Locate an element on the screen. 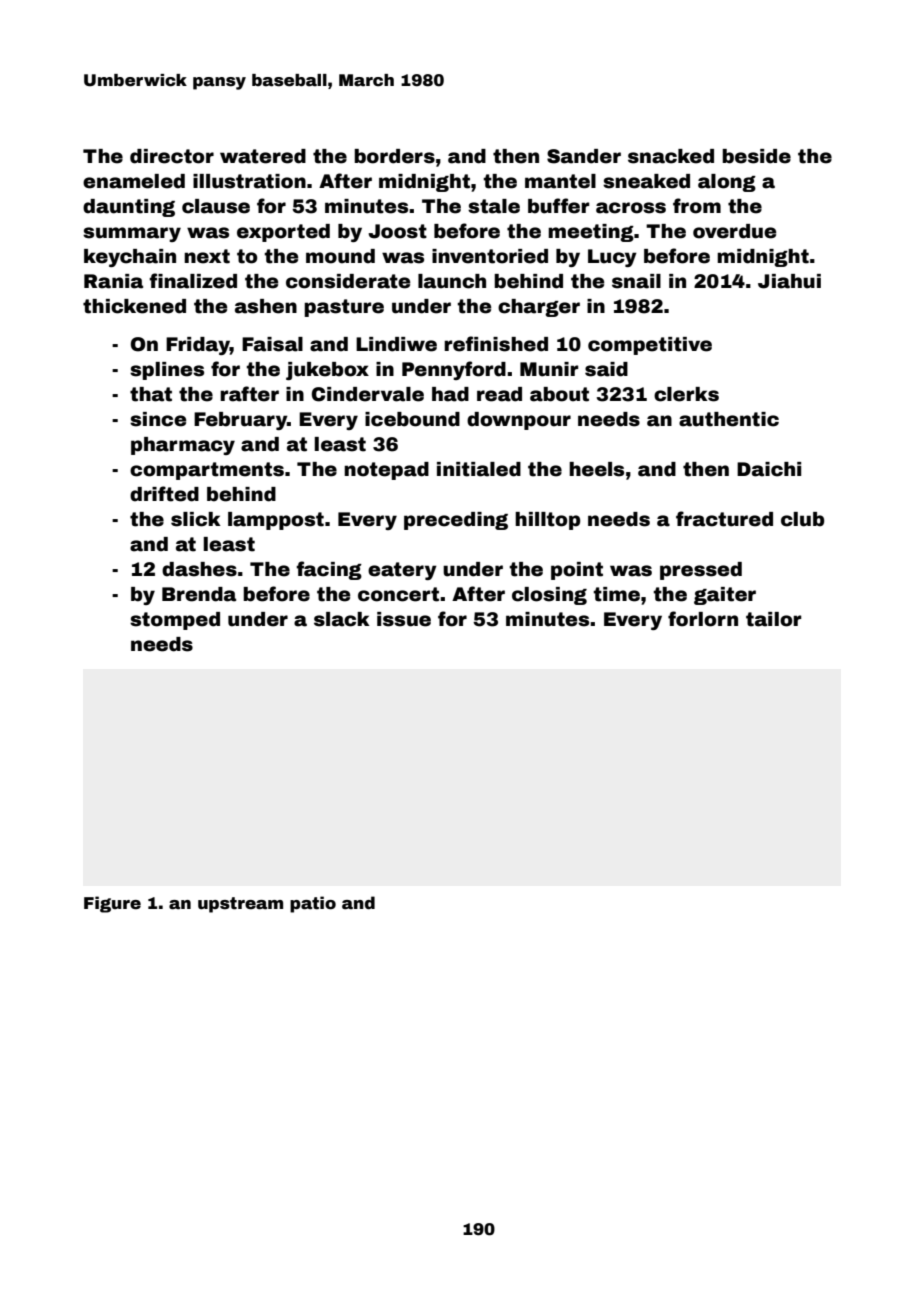 The width and height of the screenshot is (924, 1311). read is located at coordinates (499, 394).
